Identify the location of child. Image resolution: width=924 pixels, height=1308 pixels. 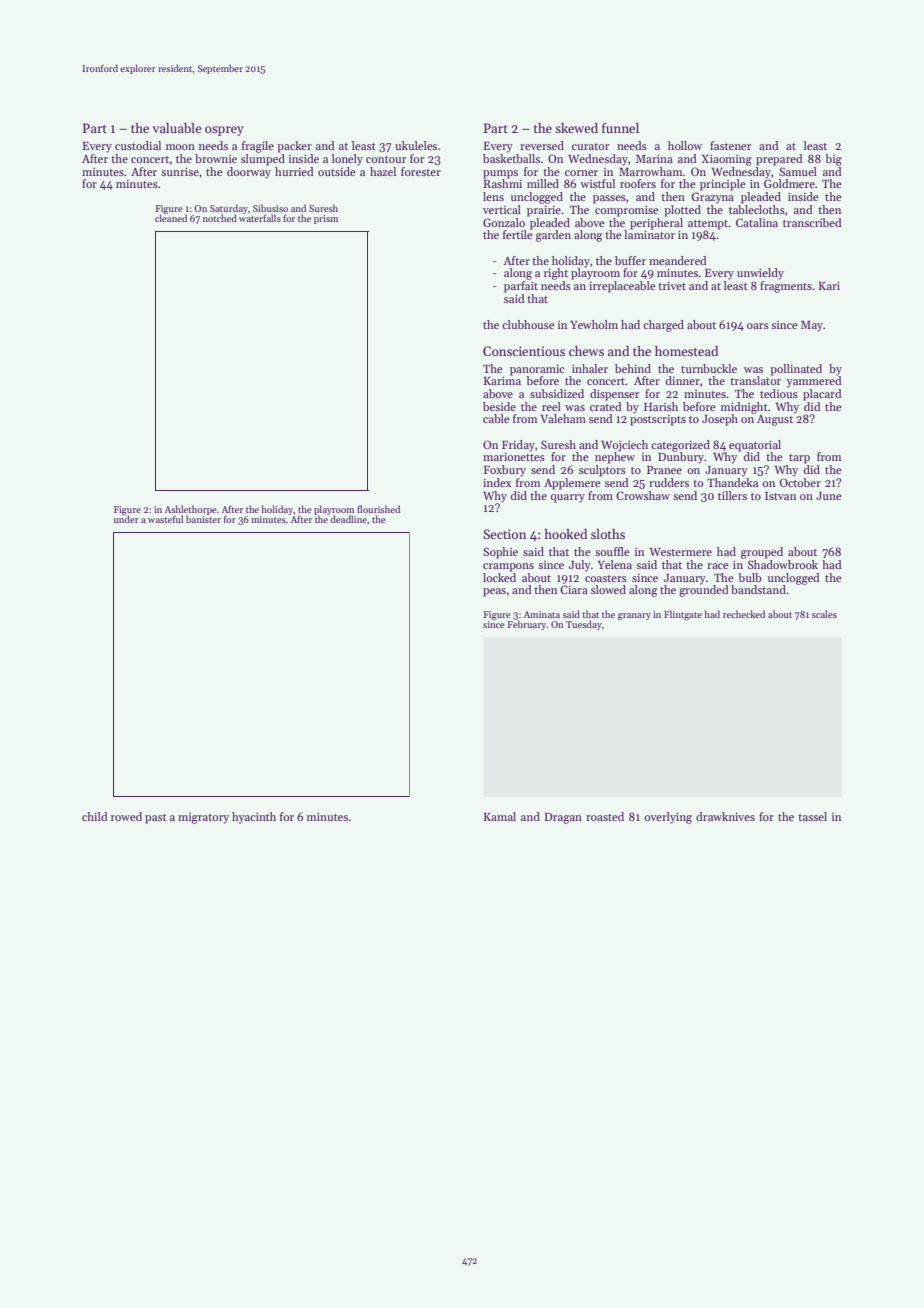
(95, 816).
